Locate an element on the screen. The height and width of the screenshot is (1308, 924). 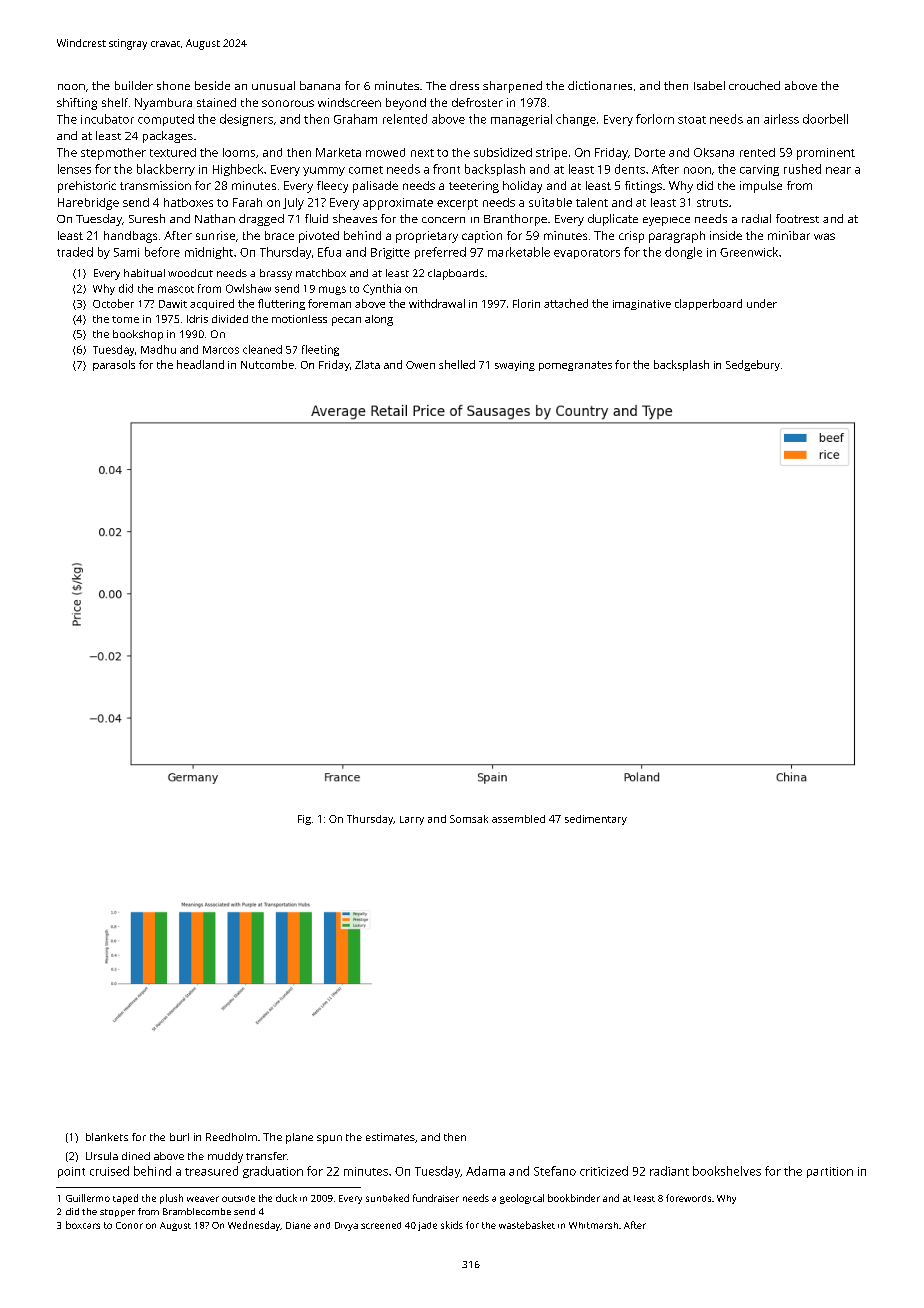
parasols is located at coordinates (114, 365).
